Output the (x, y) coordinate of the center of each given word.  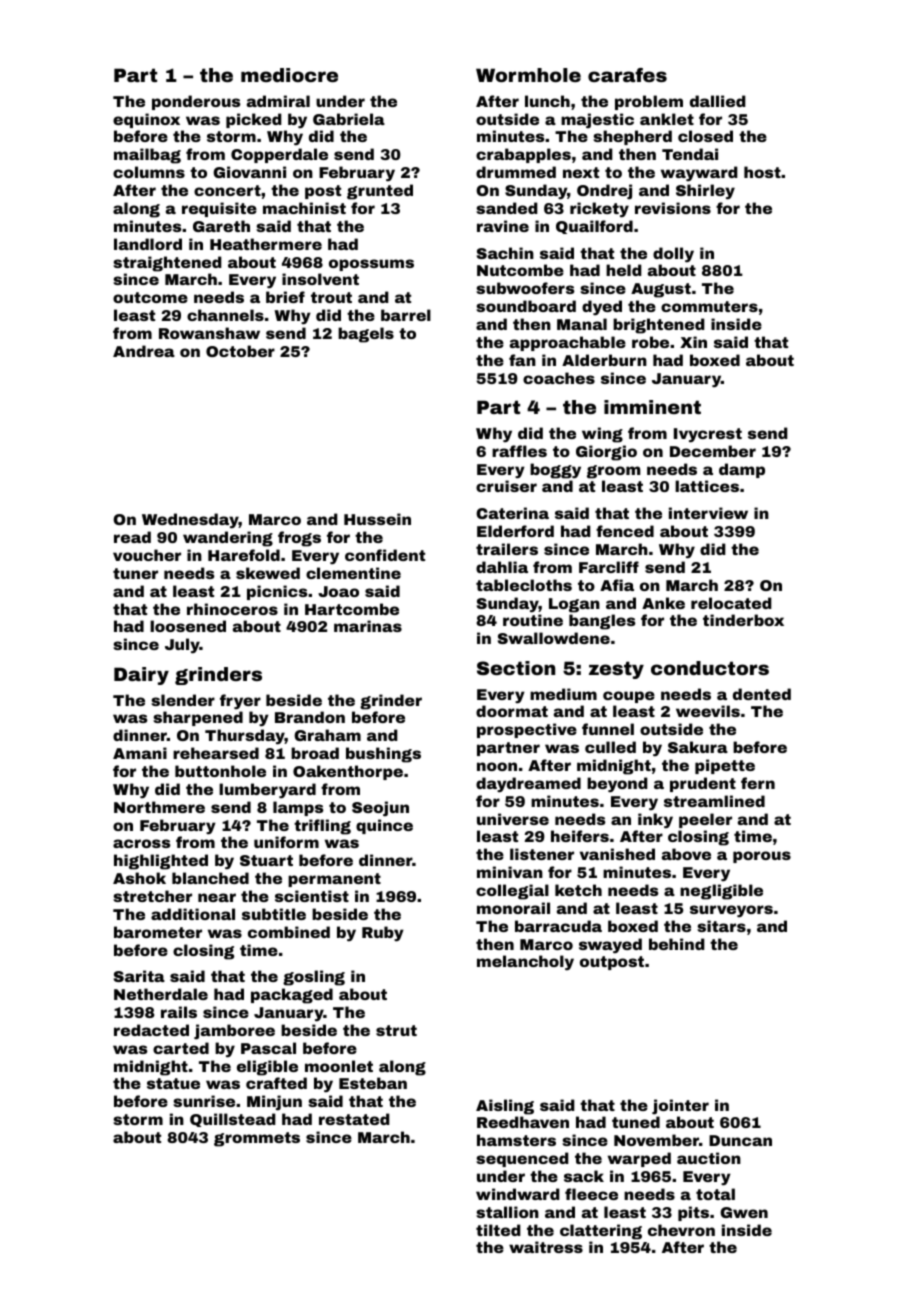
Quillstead (233, 1120)
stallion (507, 1212)
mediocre (289, 75)
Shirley (705, 192)
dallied (718, 101)
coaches (559, 378)
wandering (228, 539)
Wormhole (528, 75)
